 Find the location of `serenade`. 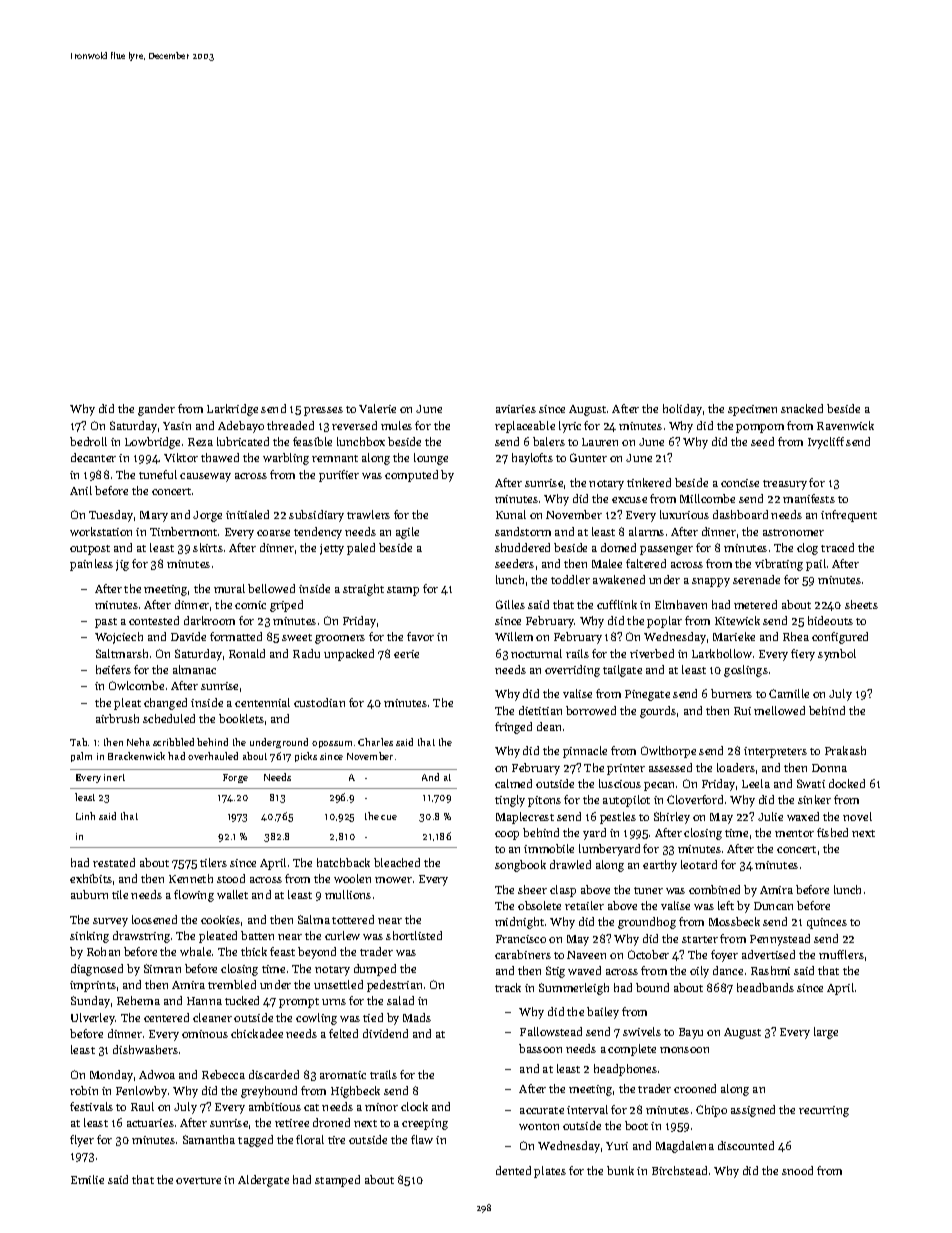

serenade is located at coordinates (756, 579).
